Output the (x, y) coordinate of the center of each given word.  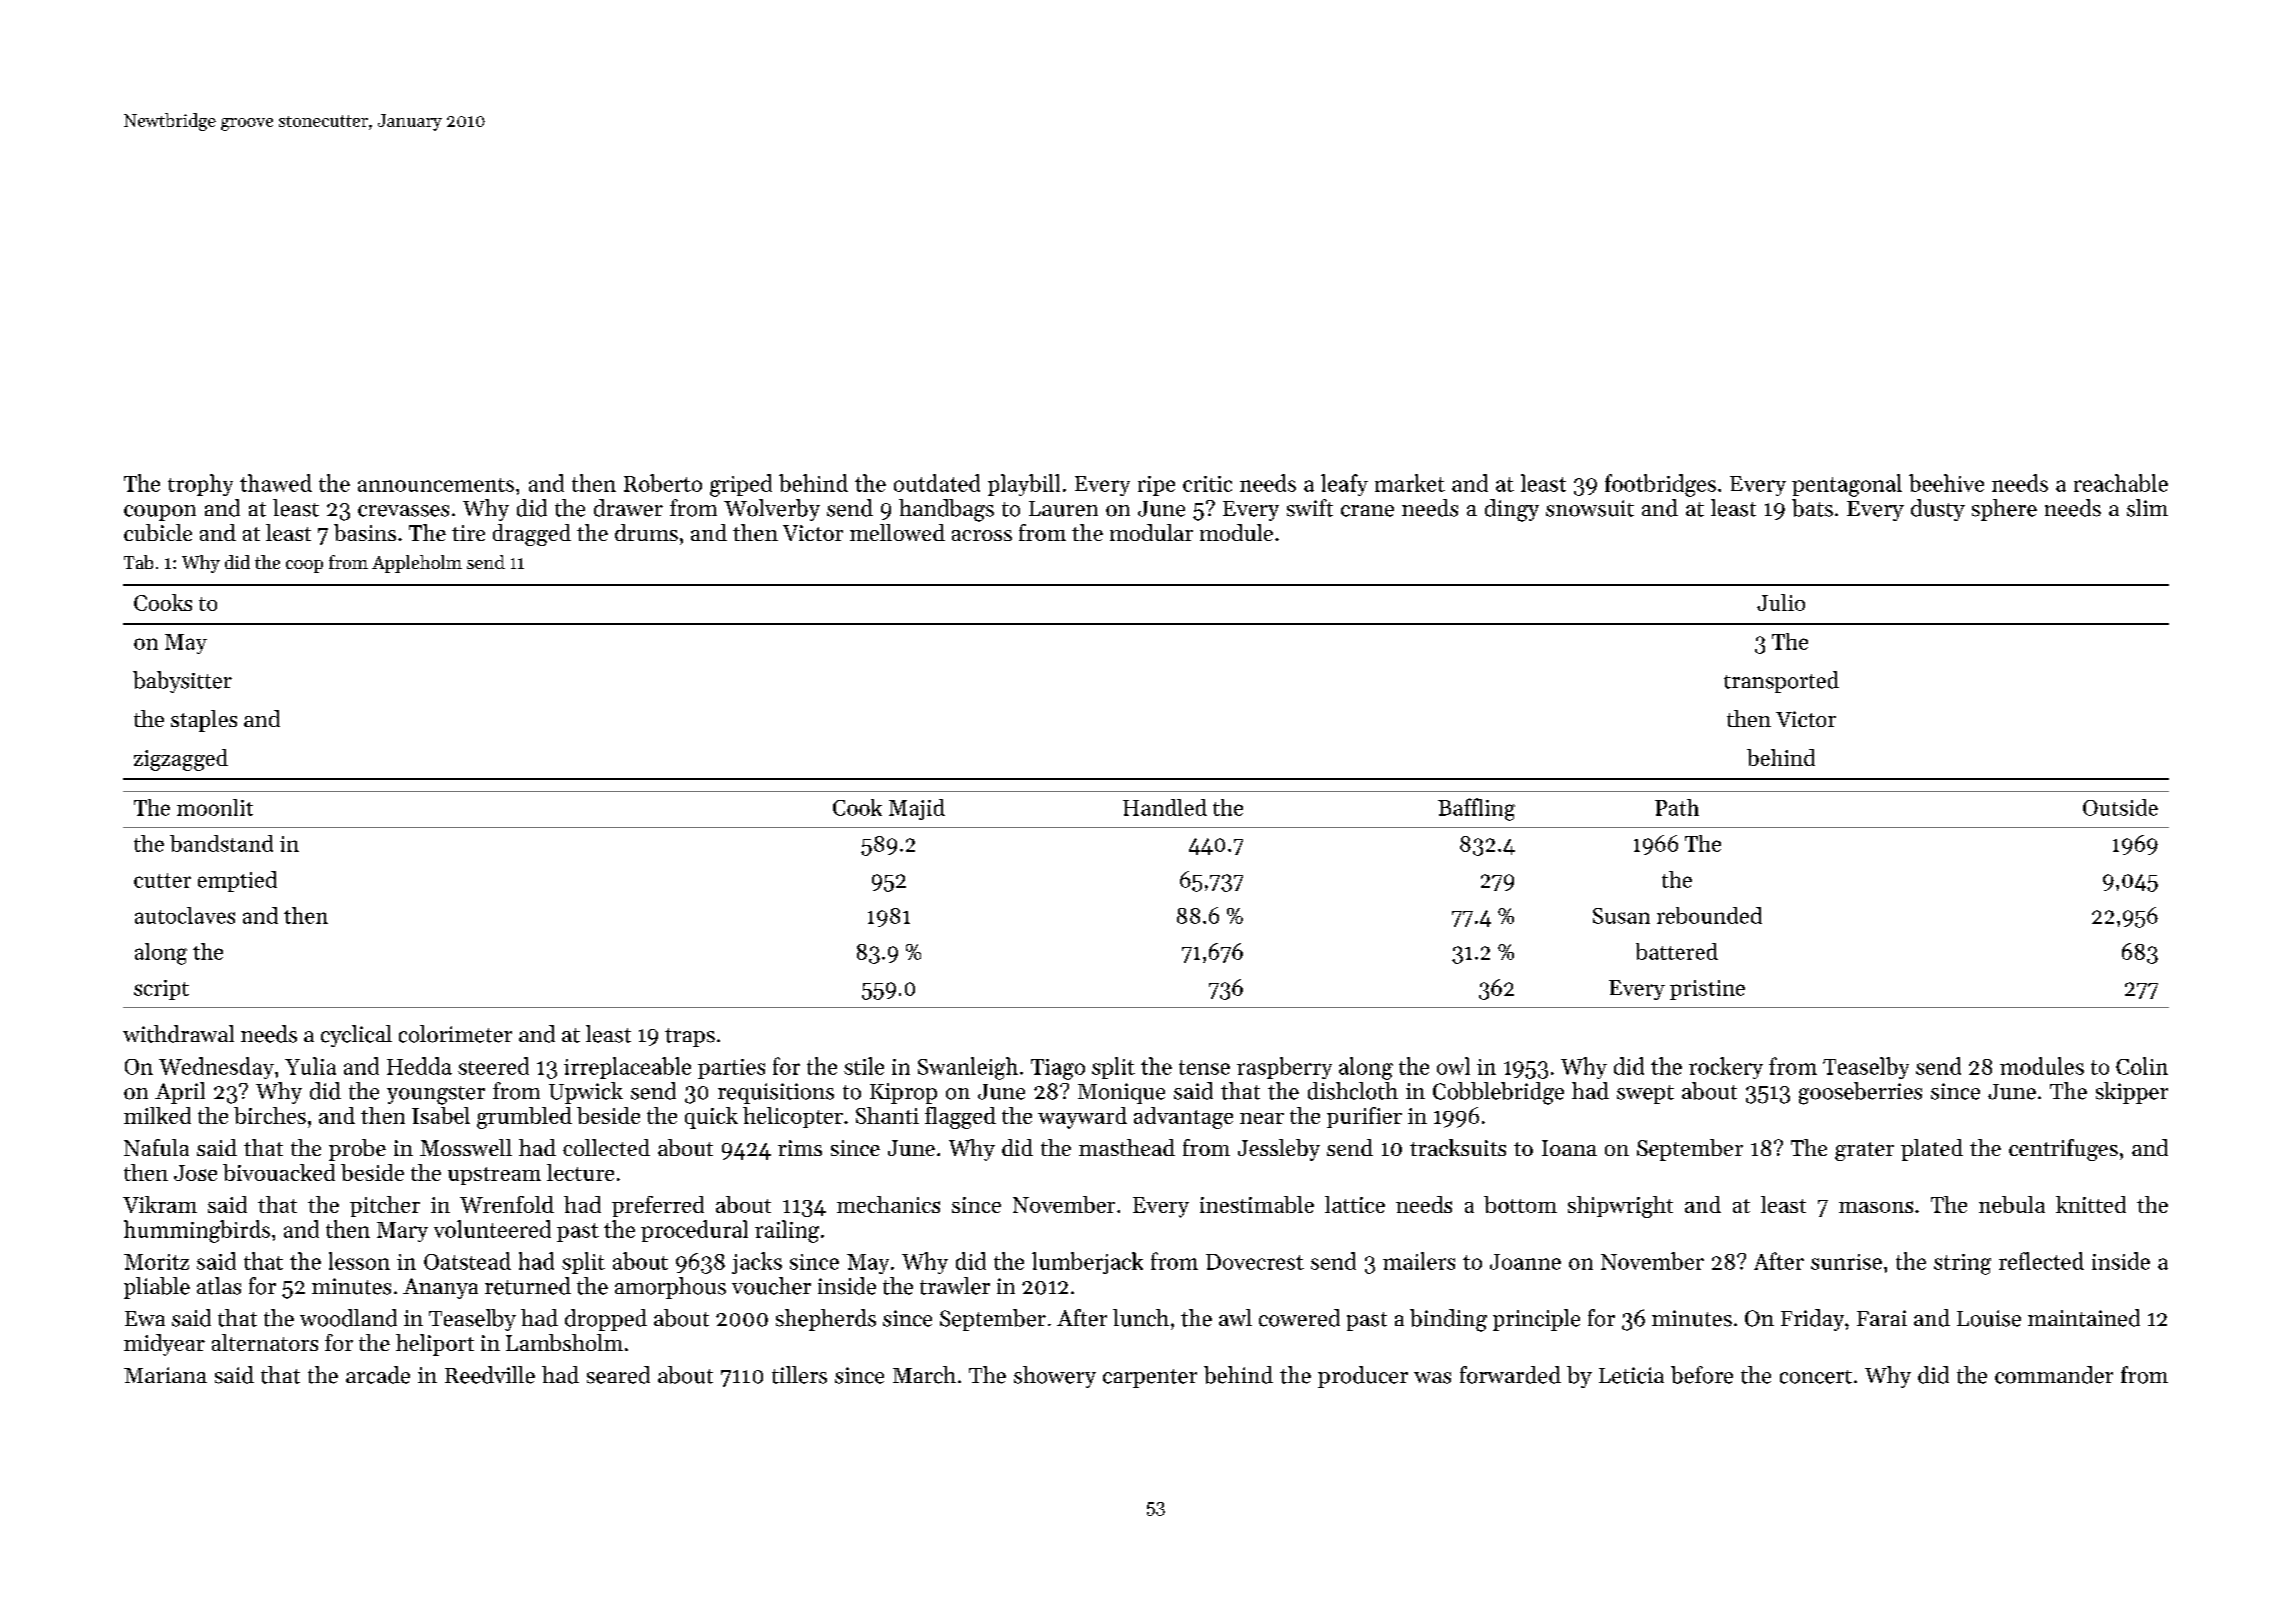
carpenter (1150, 1378)
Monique (1121, 1093)
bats (1812, 508)
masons (1876, 1207)
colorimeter (455, 1034)
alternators (265, 1342)
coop (304, 566)
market (1410, 483)
